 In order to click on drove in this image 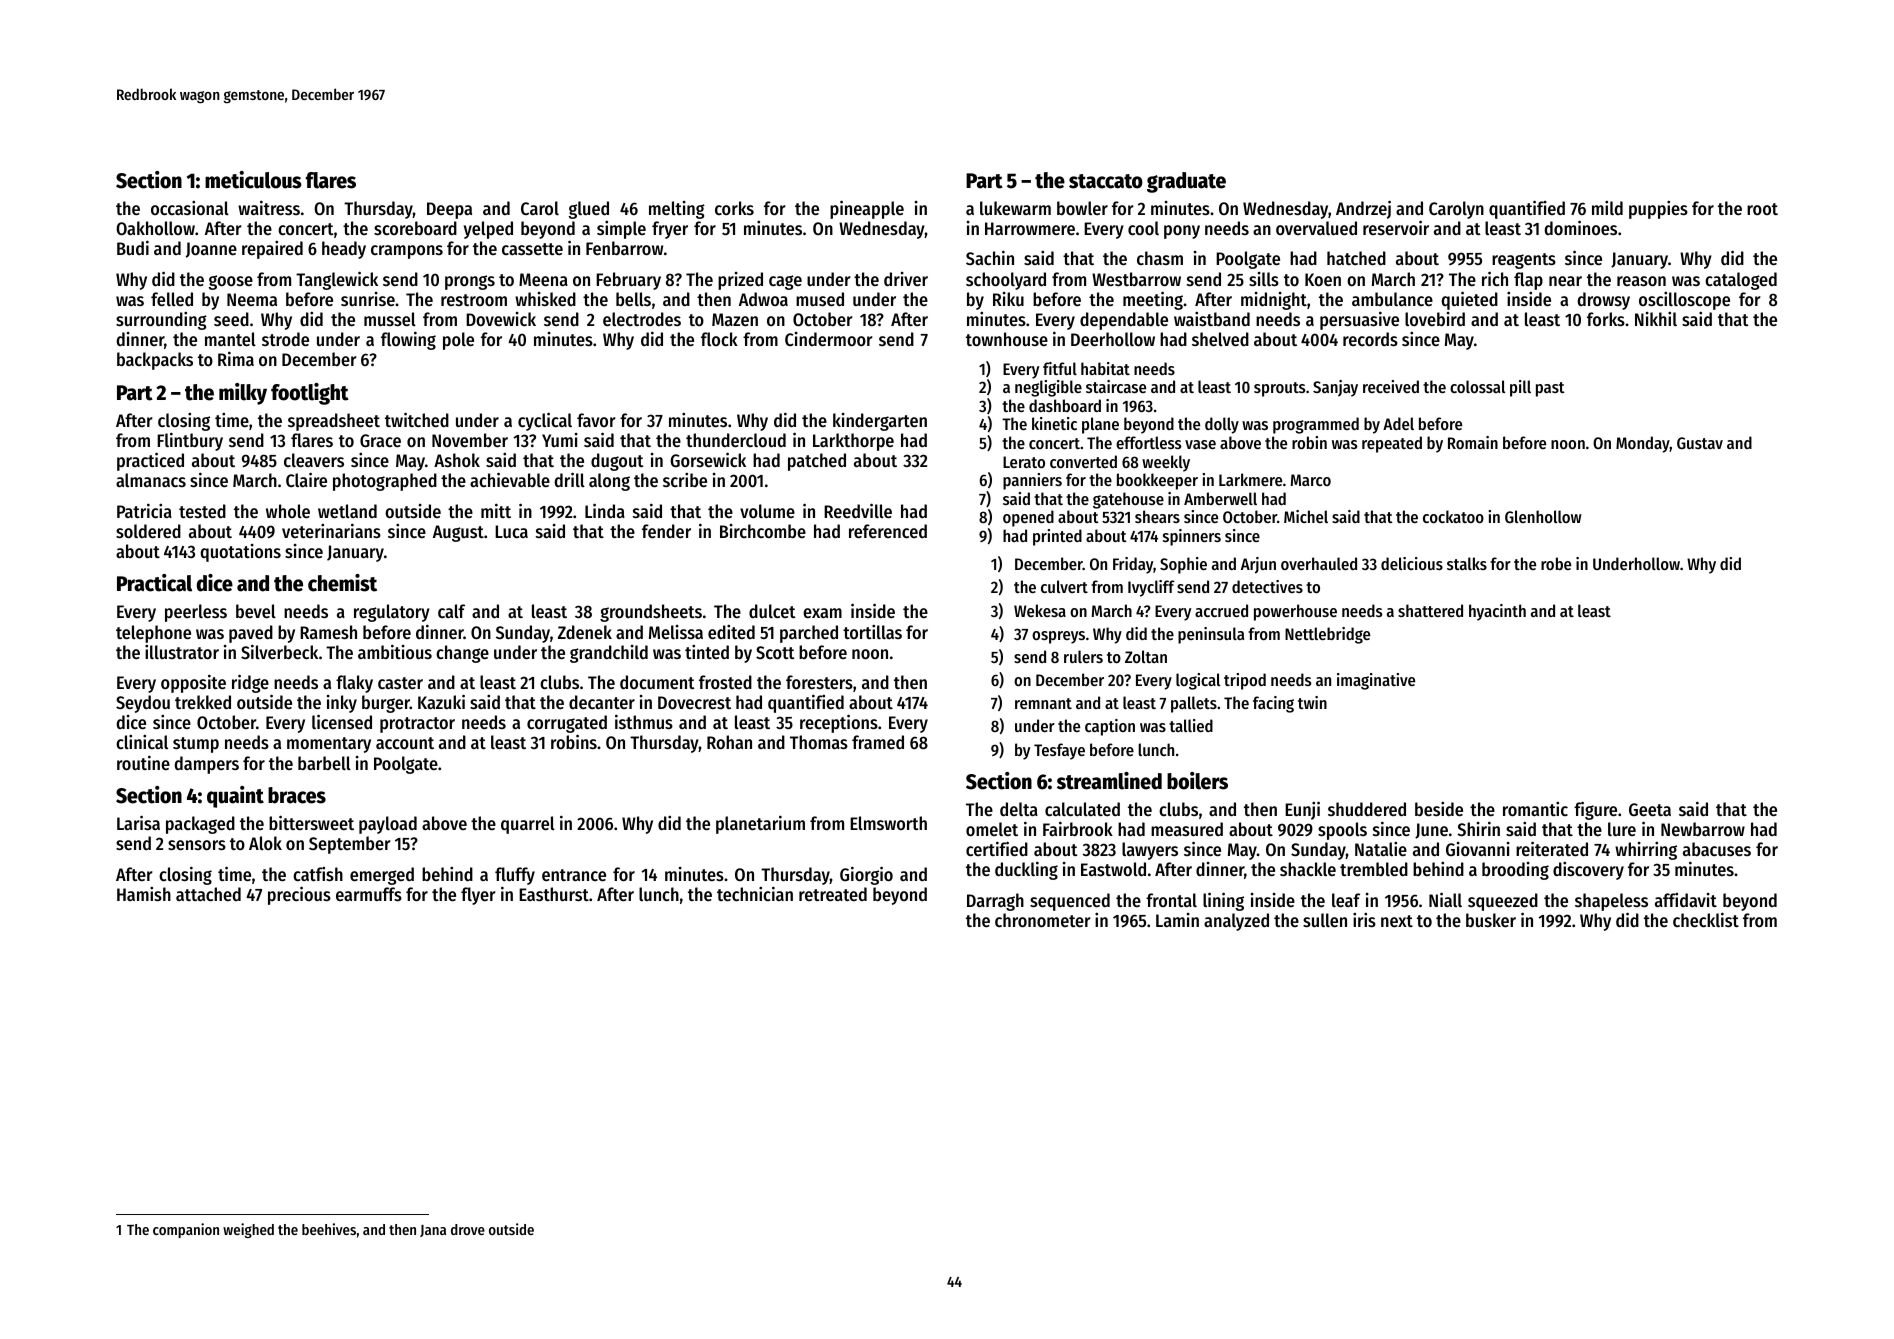, I will do `click(468, 1229)`.
